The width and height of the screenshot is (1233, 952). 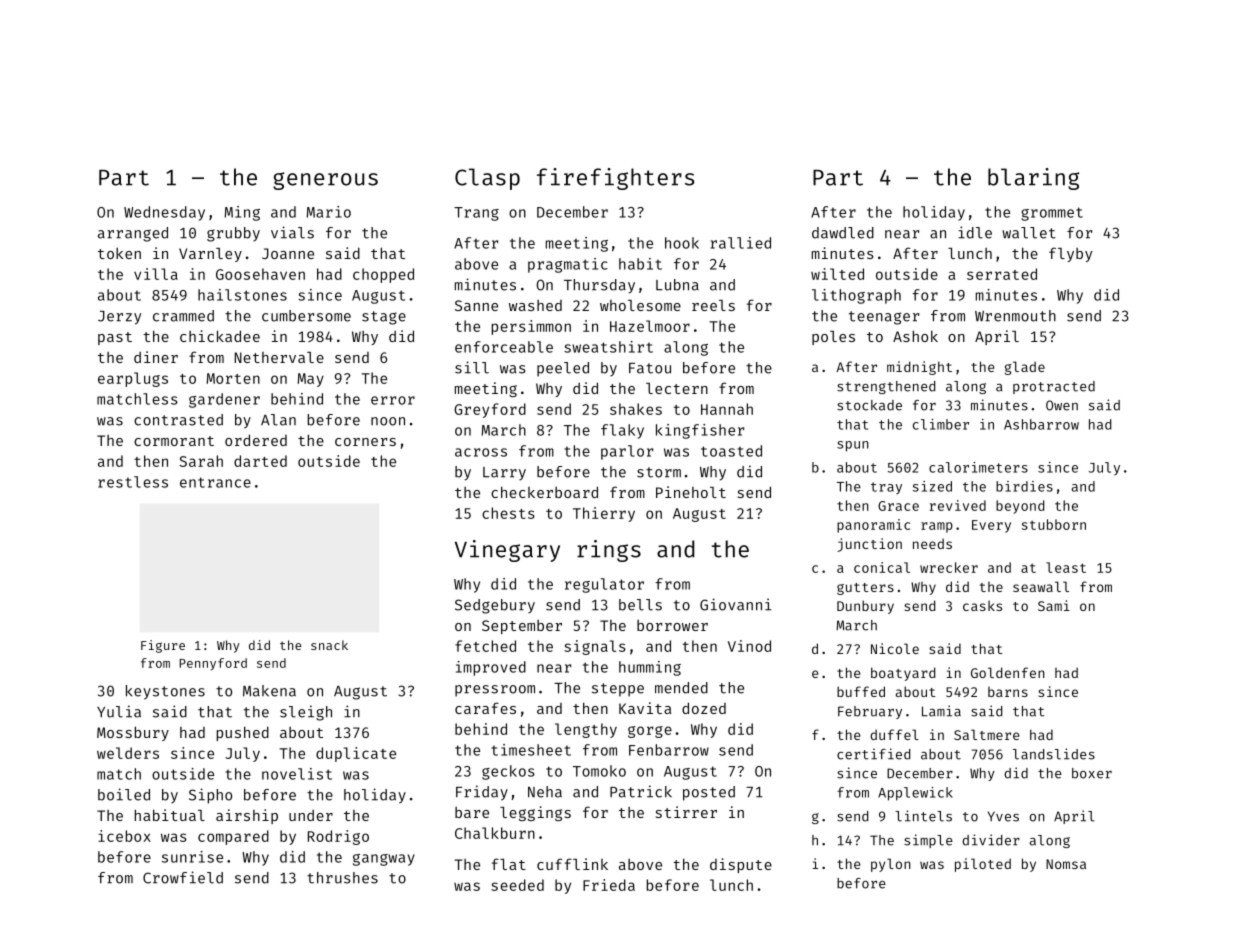 What do you see at coordinates (991, 526) in the screenshot?
I see `Every` at bounding box center [991, 526].
